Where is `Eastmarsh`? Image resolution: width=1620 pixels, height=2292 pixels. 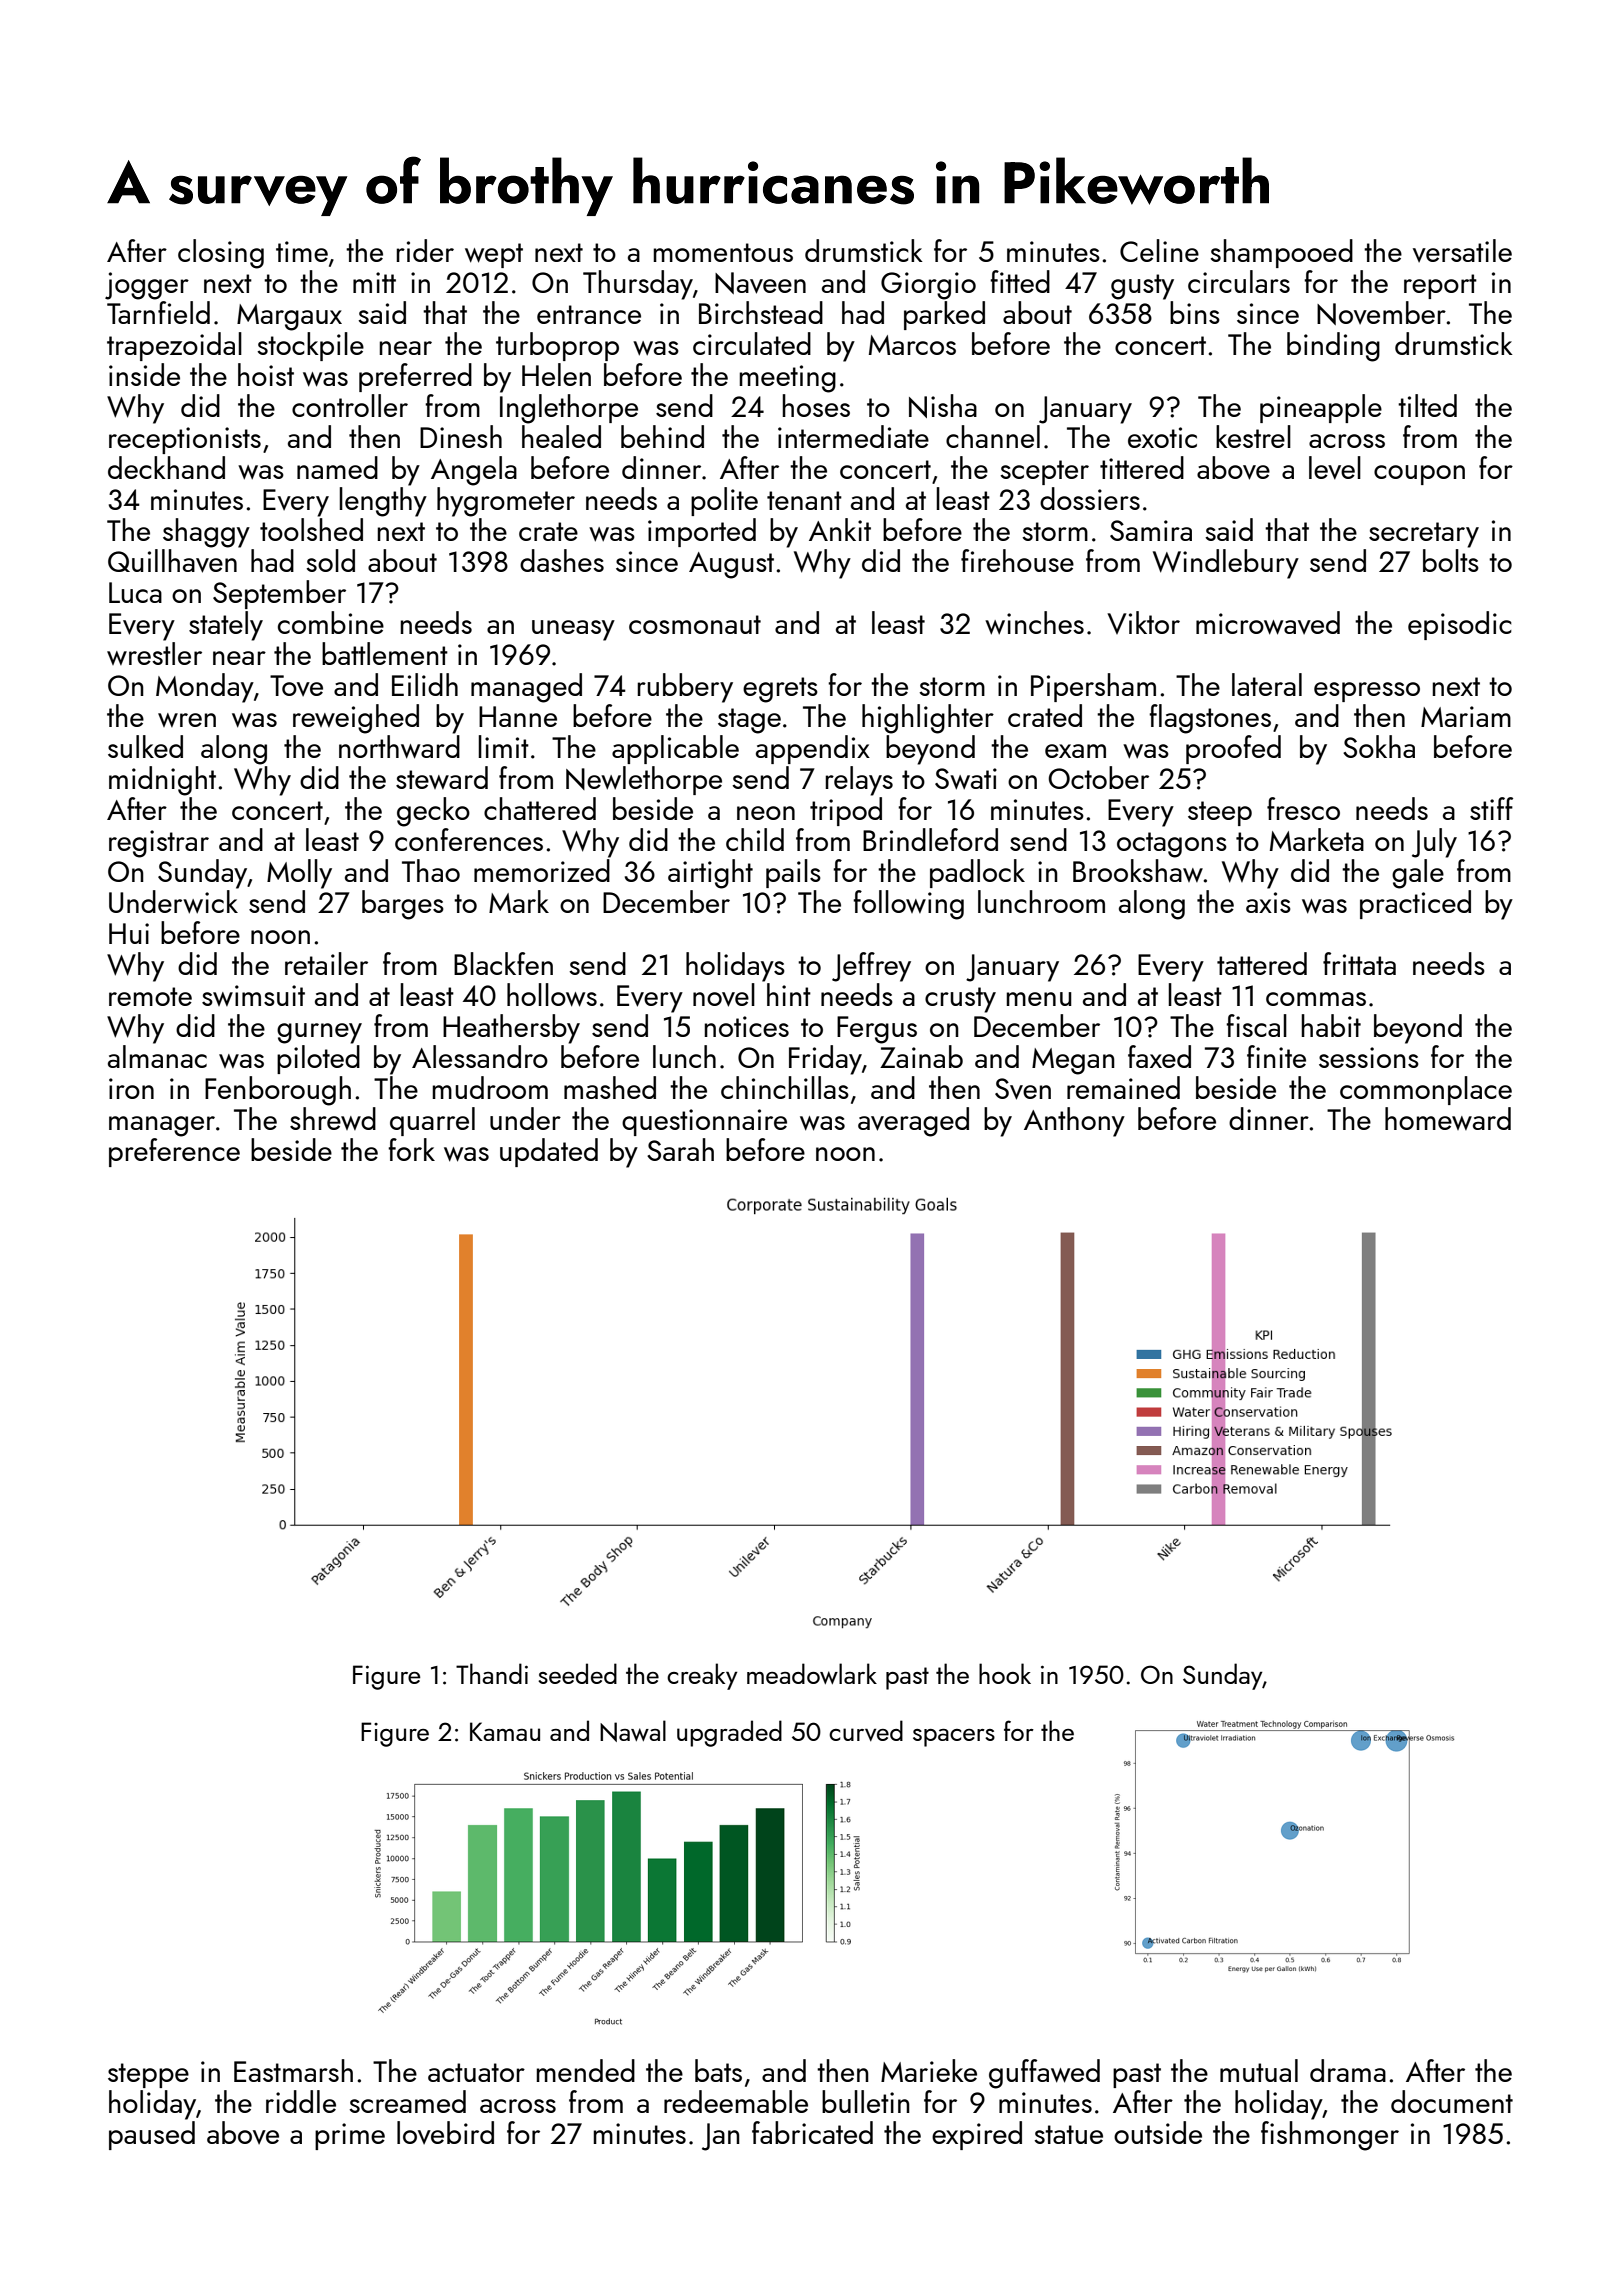
Eastmarsh is located at coordinates (293, 2070).
